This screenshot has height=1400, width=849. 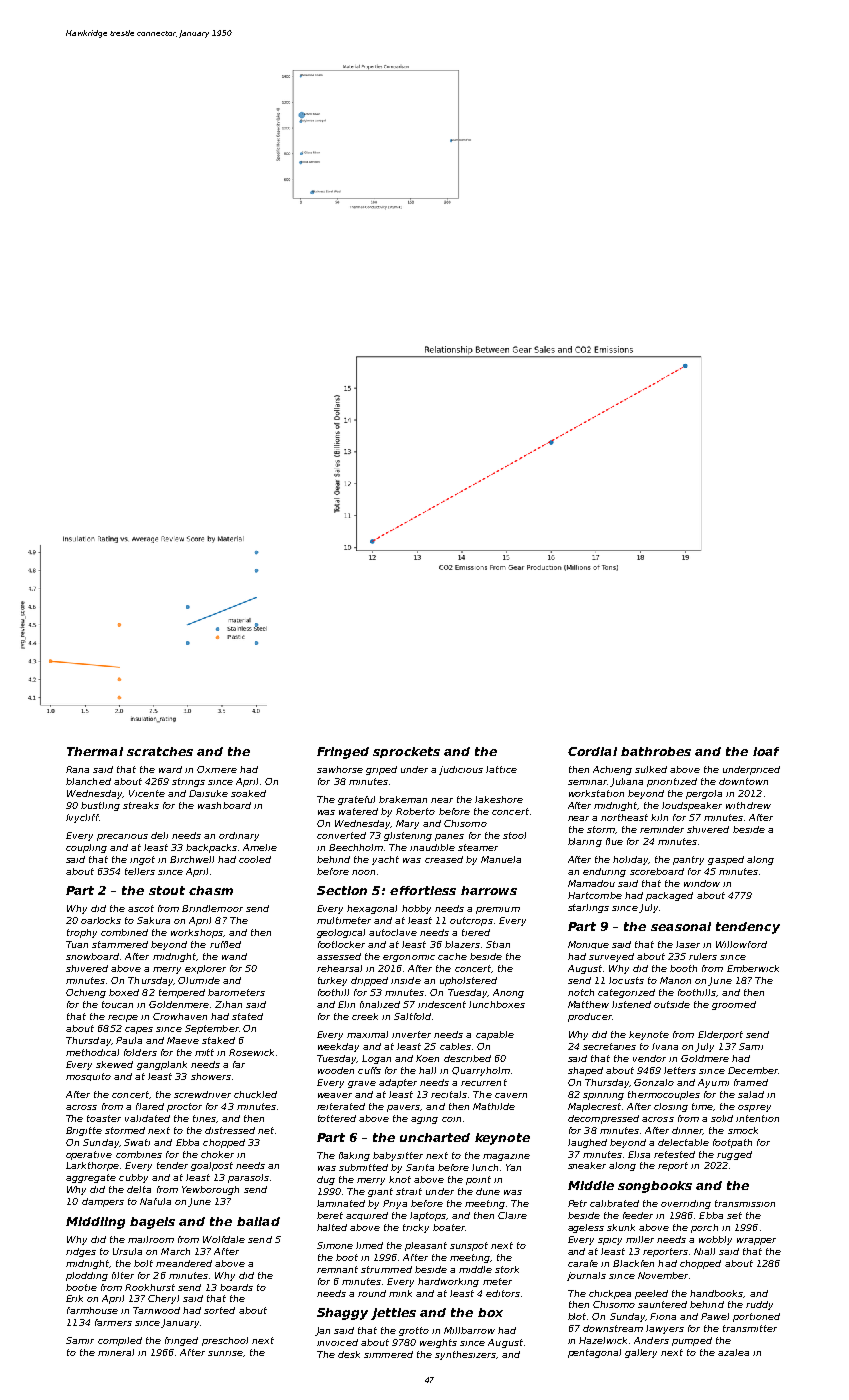 I want to click on flaking, so click(x=354, y=1156).
